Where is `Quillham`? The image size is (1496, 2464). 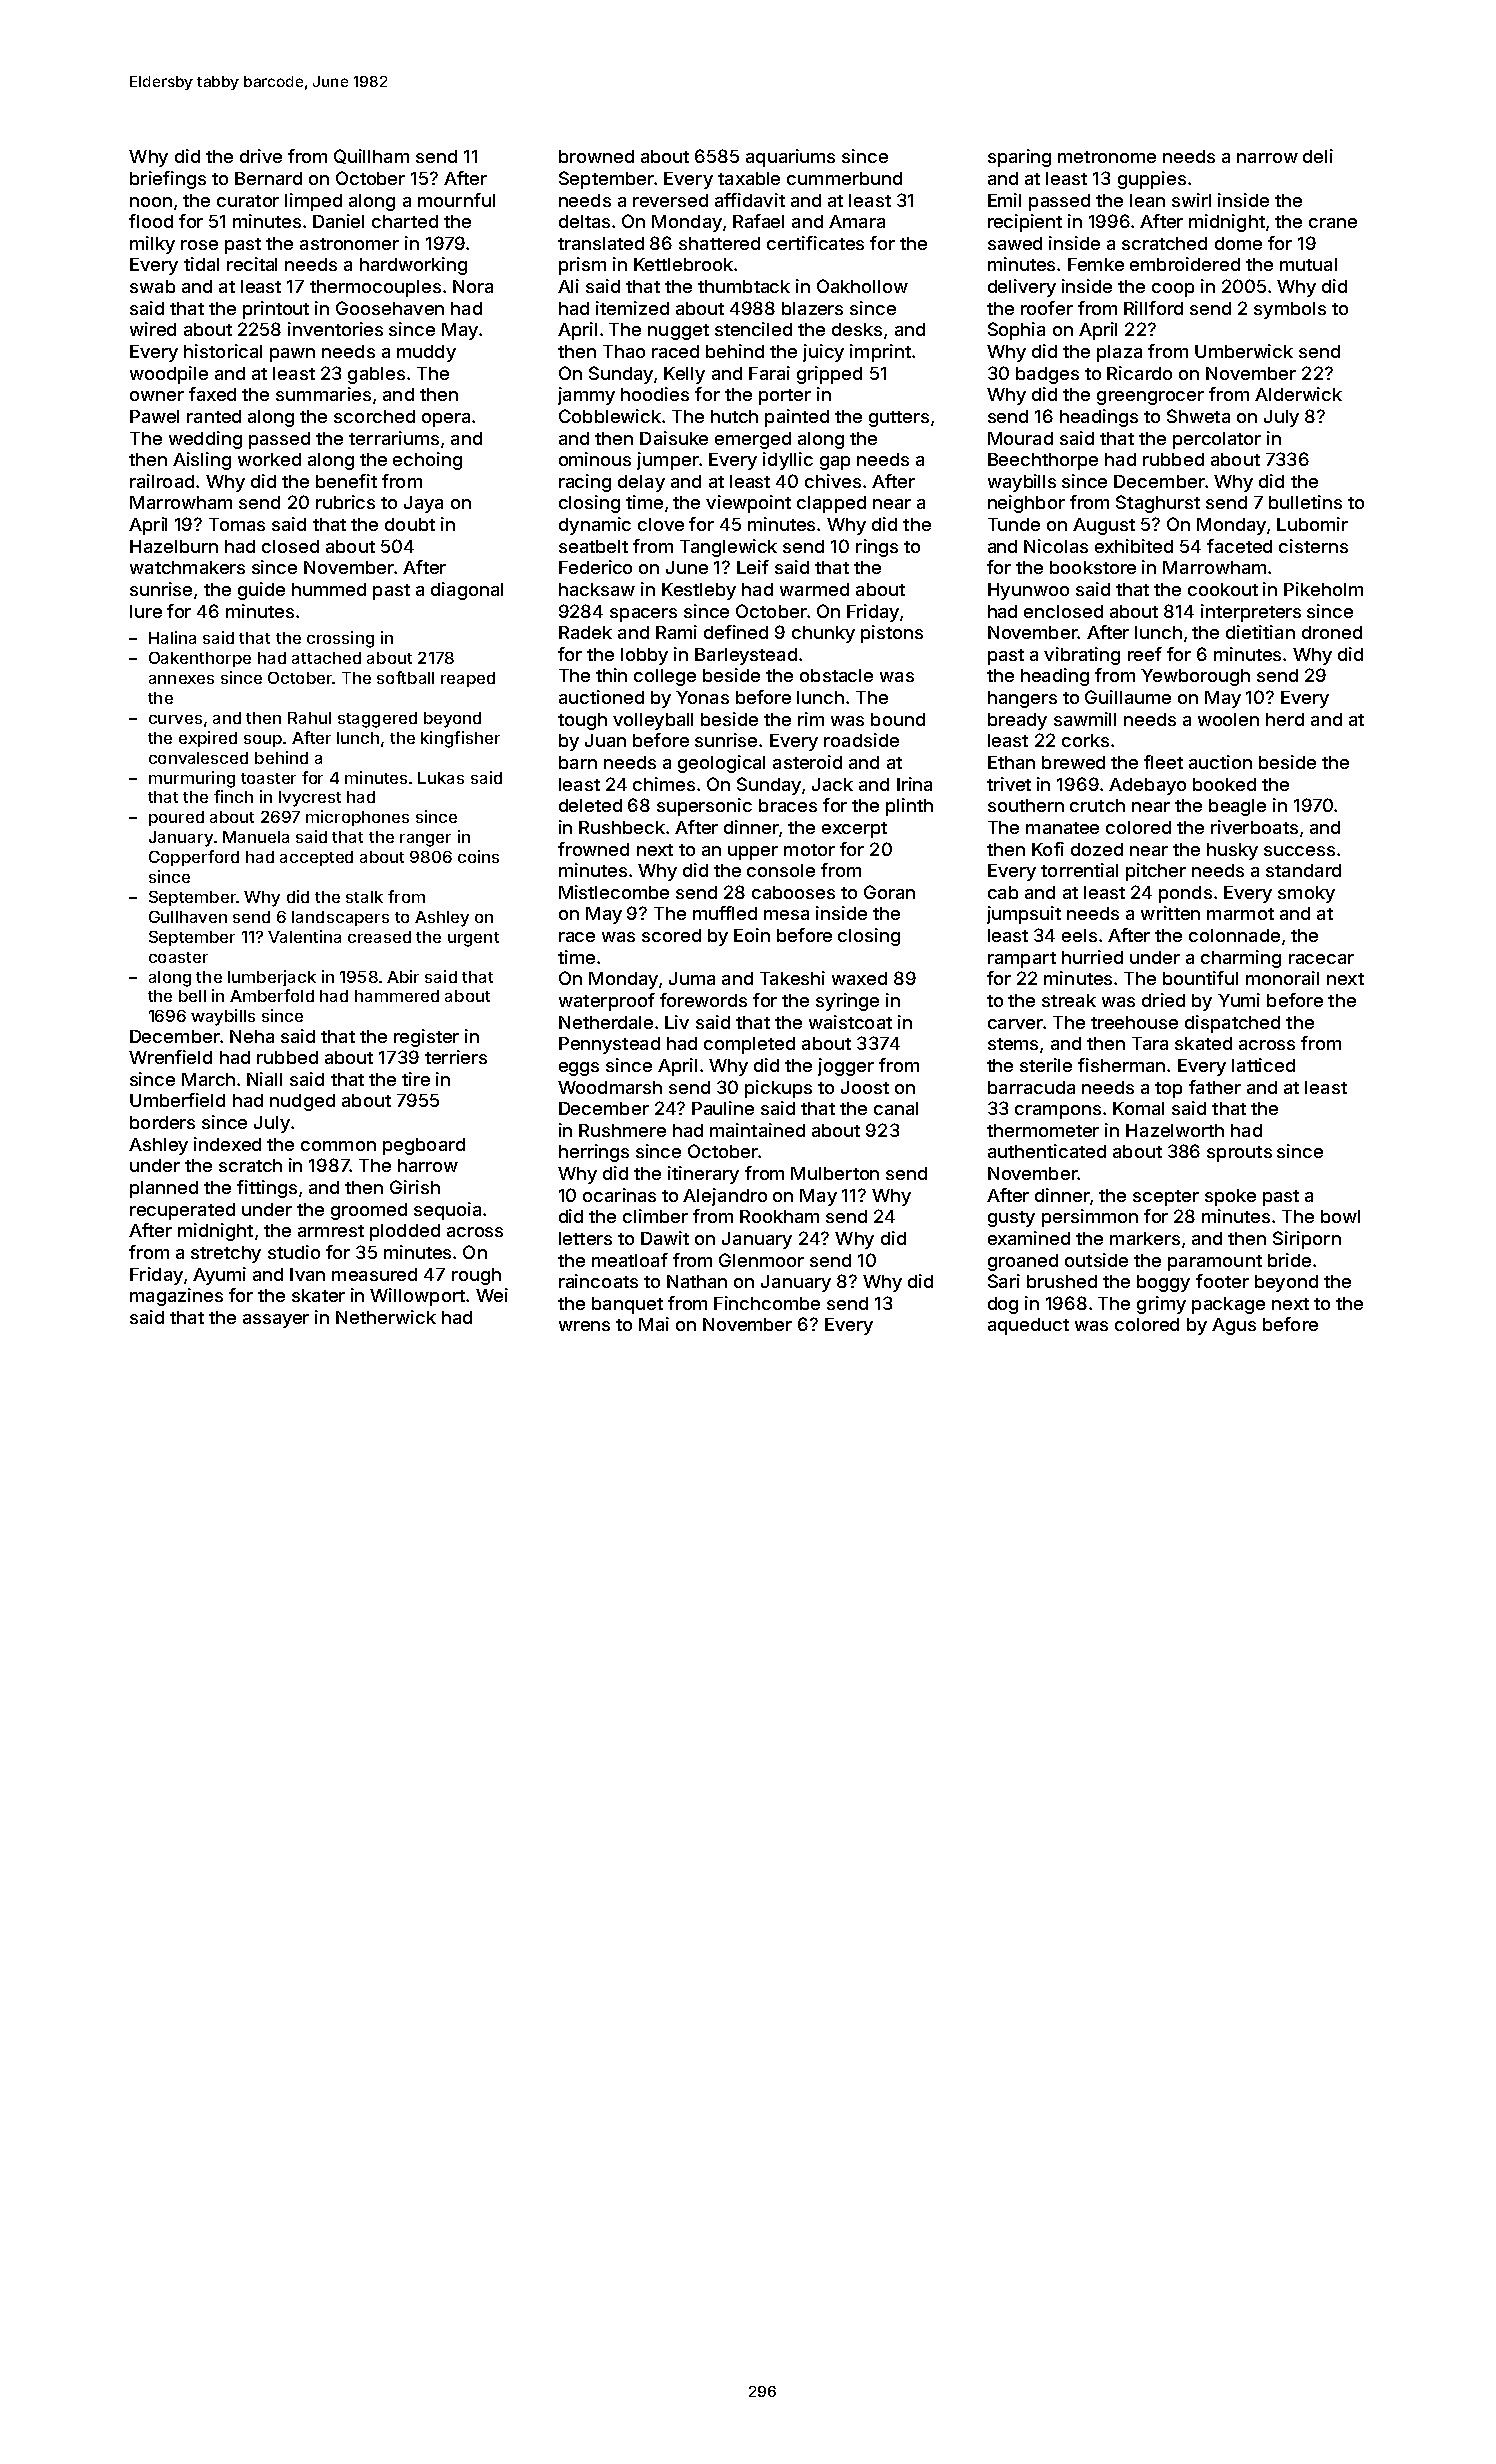 Quillham is located at coordinates (371, 156).
